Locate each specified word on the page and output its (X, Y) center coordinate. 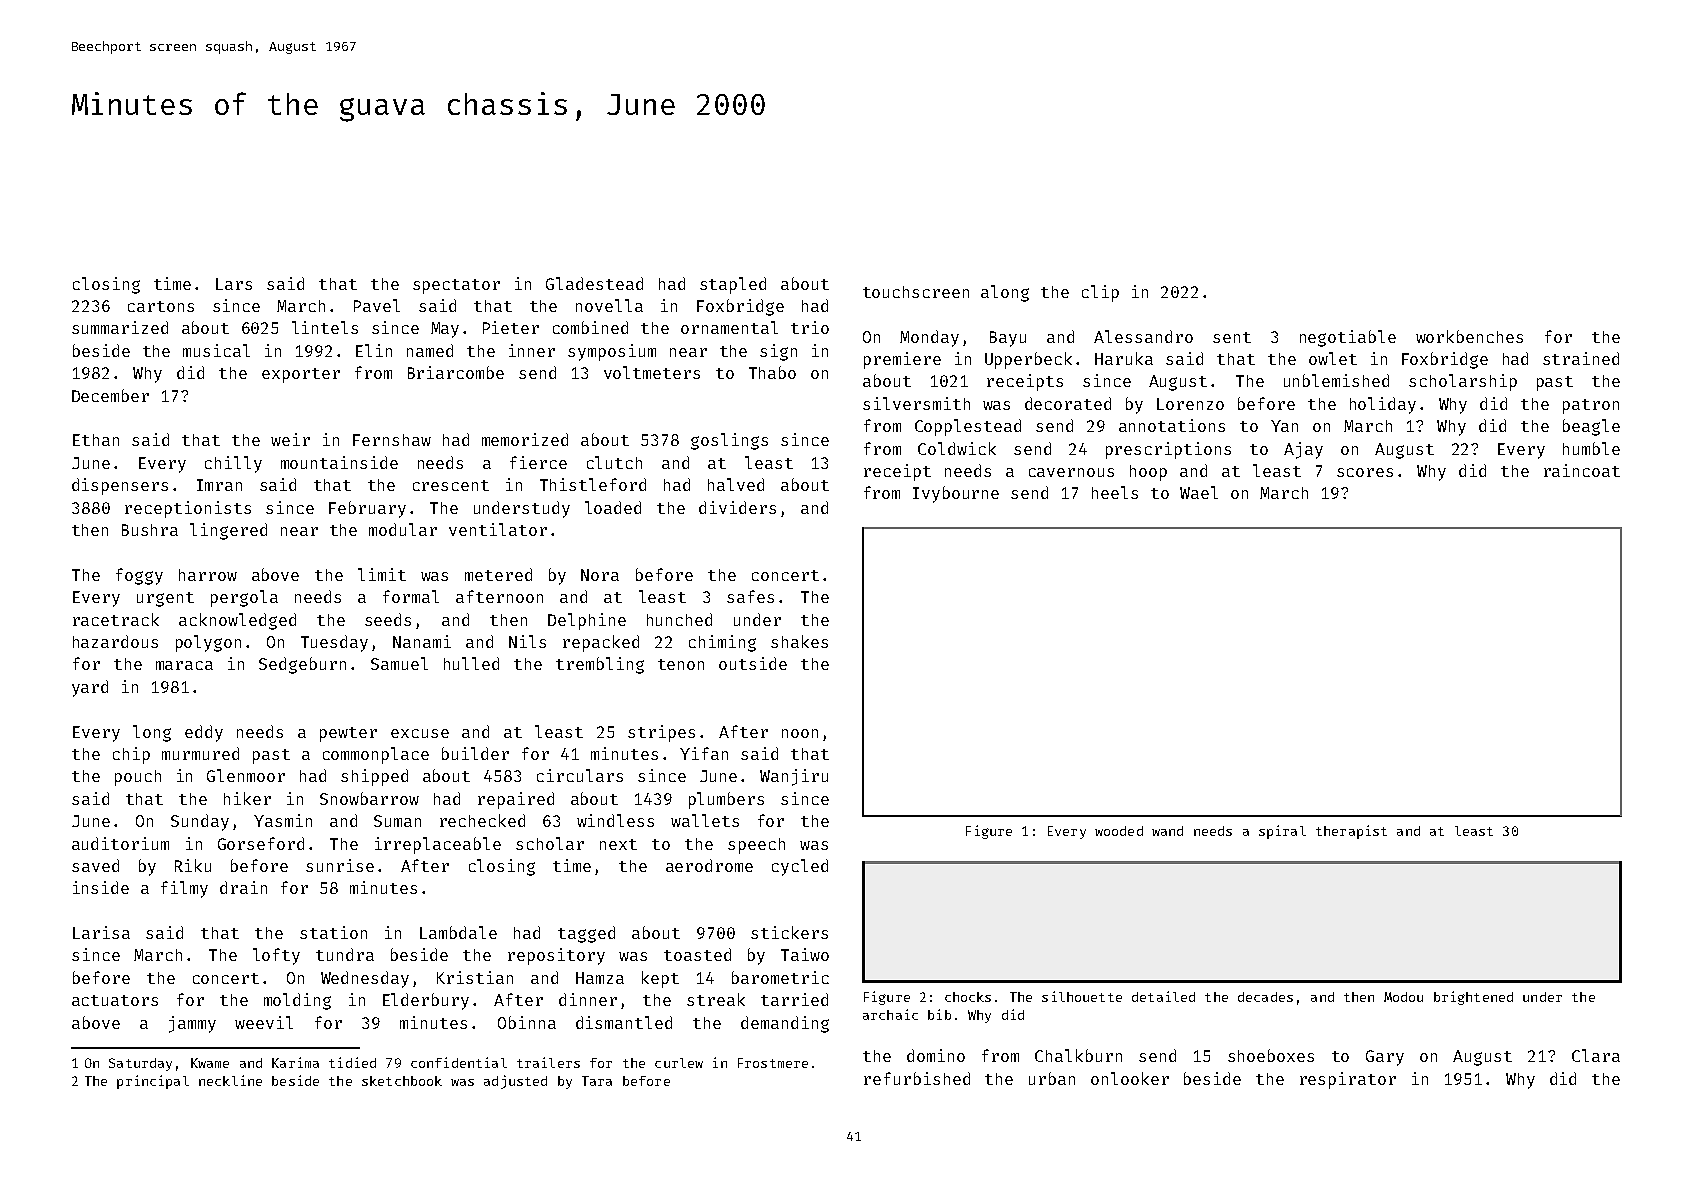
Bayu (1008, 339)
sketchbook (402, 1081)
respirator (1348, 1080)
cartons (161, 306)
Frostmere (773, 1063)
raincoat (1582, 470)
